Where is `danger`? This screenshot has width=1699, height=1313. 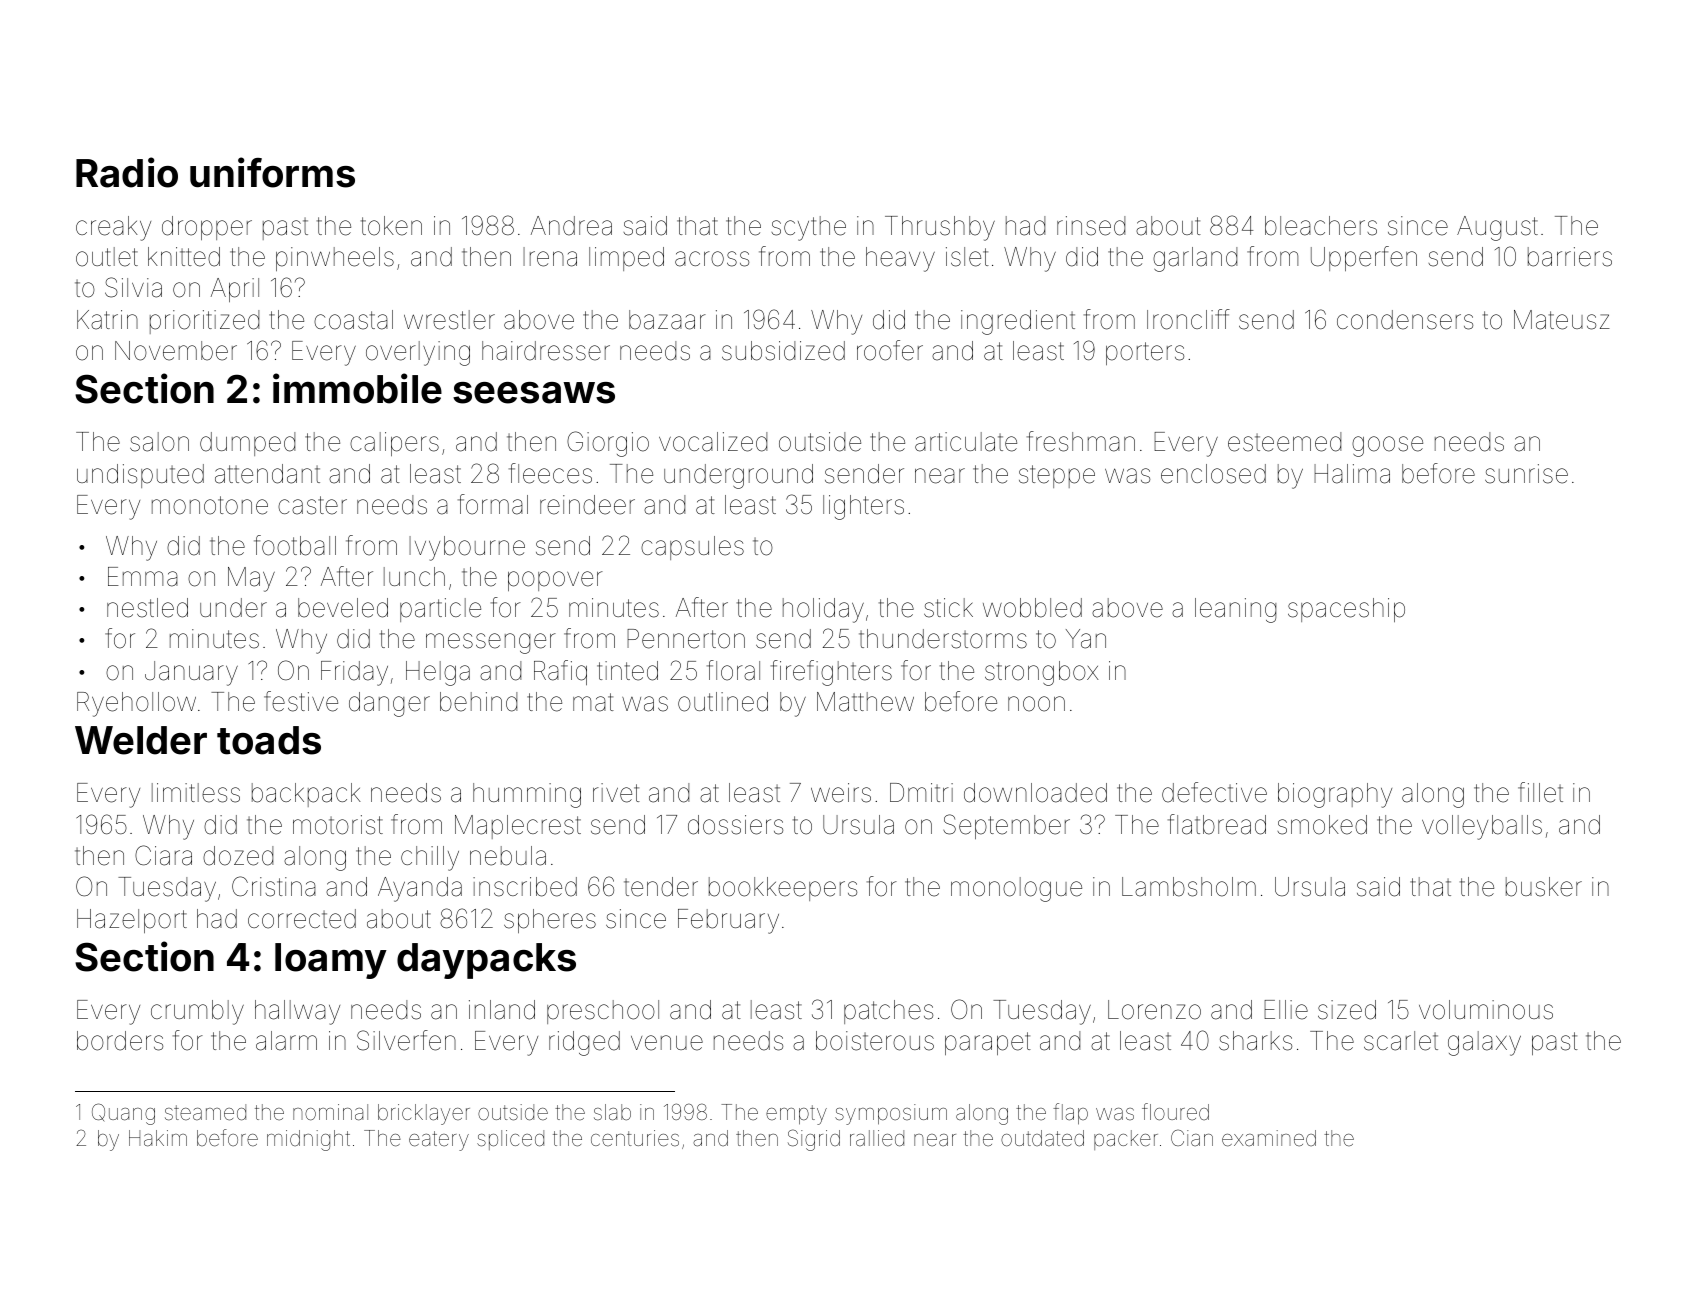 danger is located at coordinates (389, 704).
